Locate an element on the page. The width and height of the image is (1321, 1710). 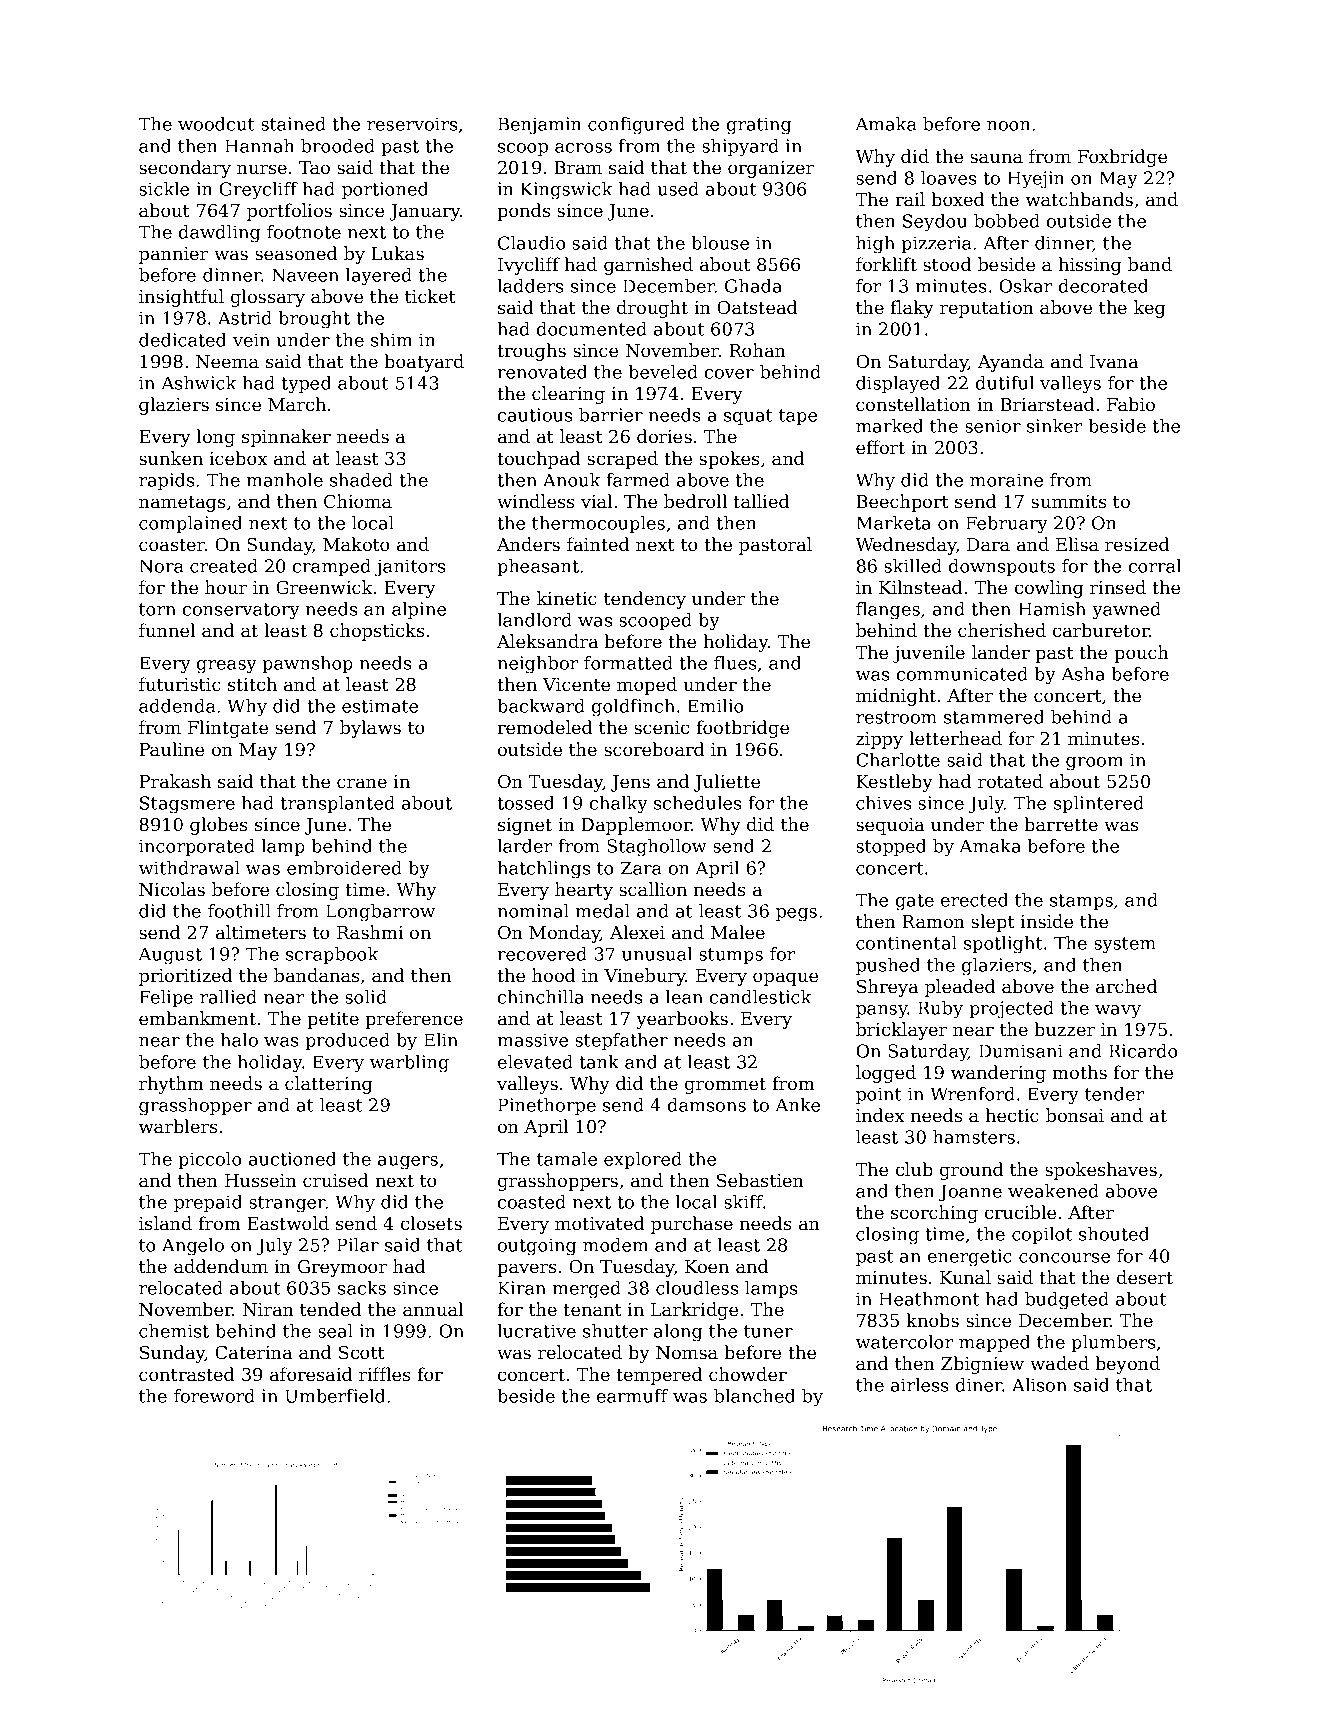
Ivana is located at coordinates (1114, 361).
